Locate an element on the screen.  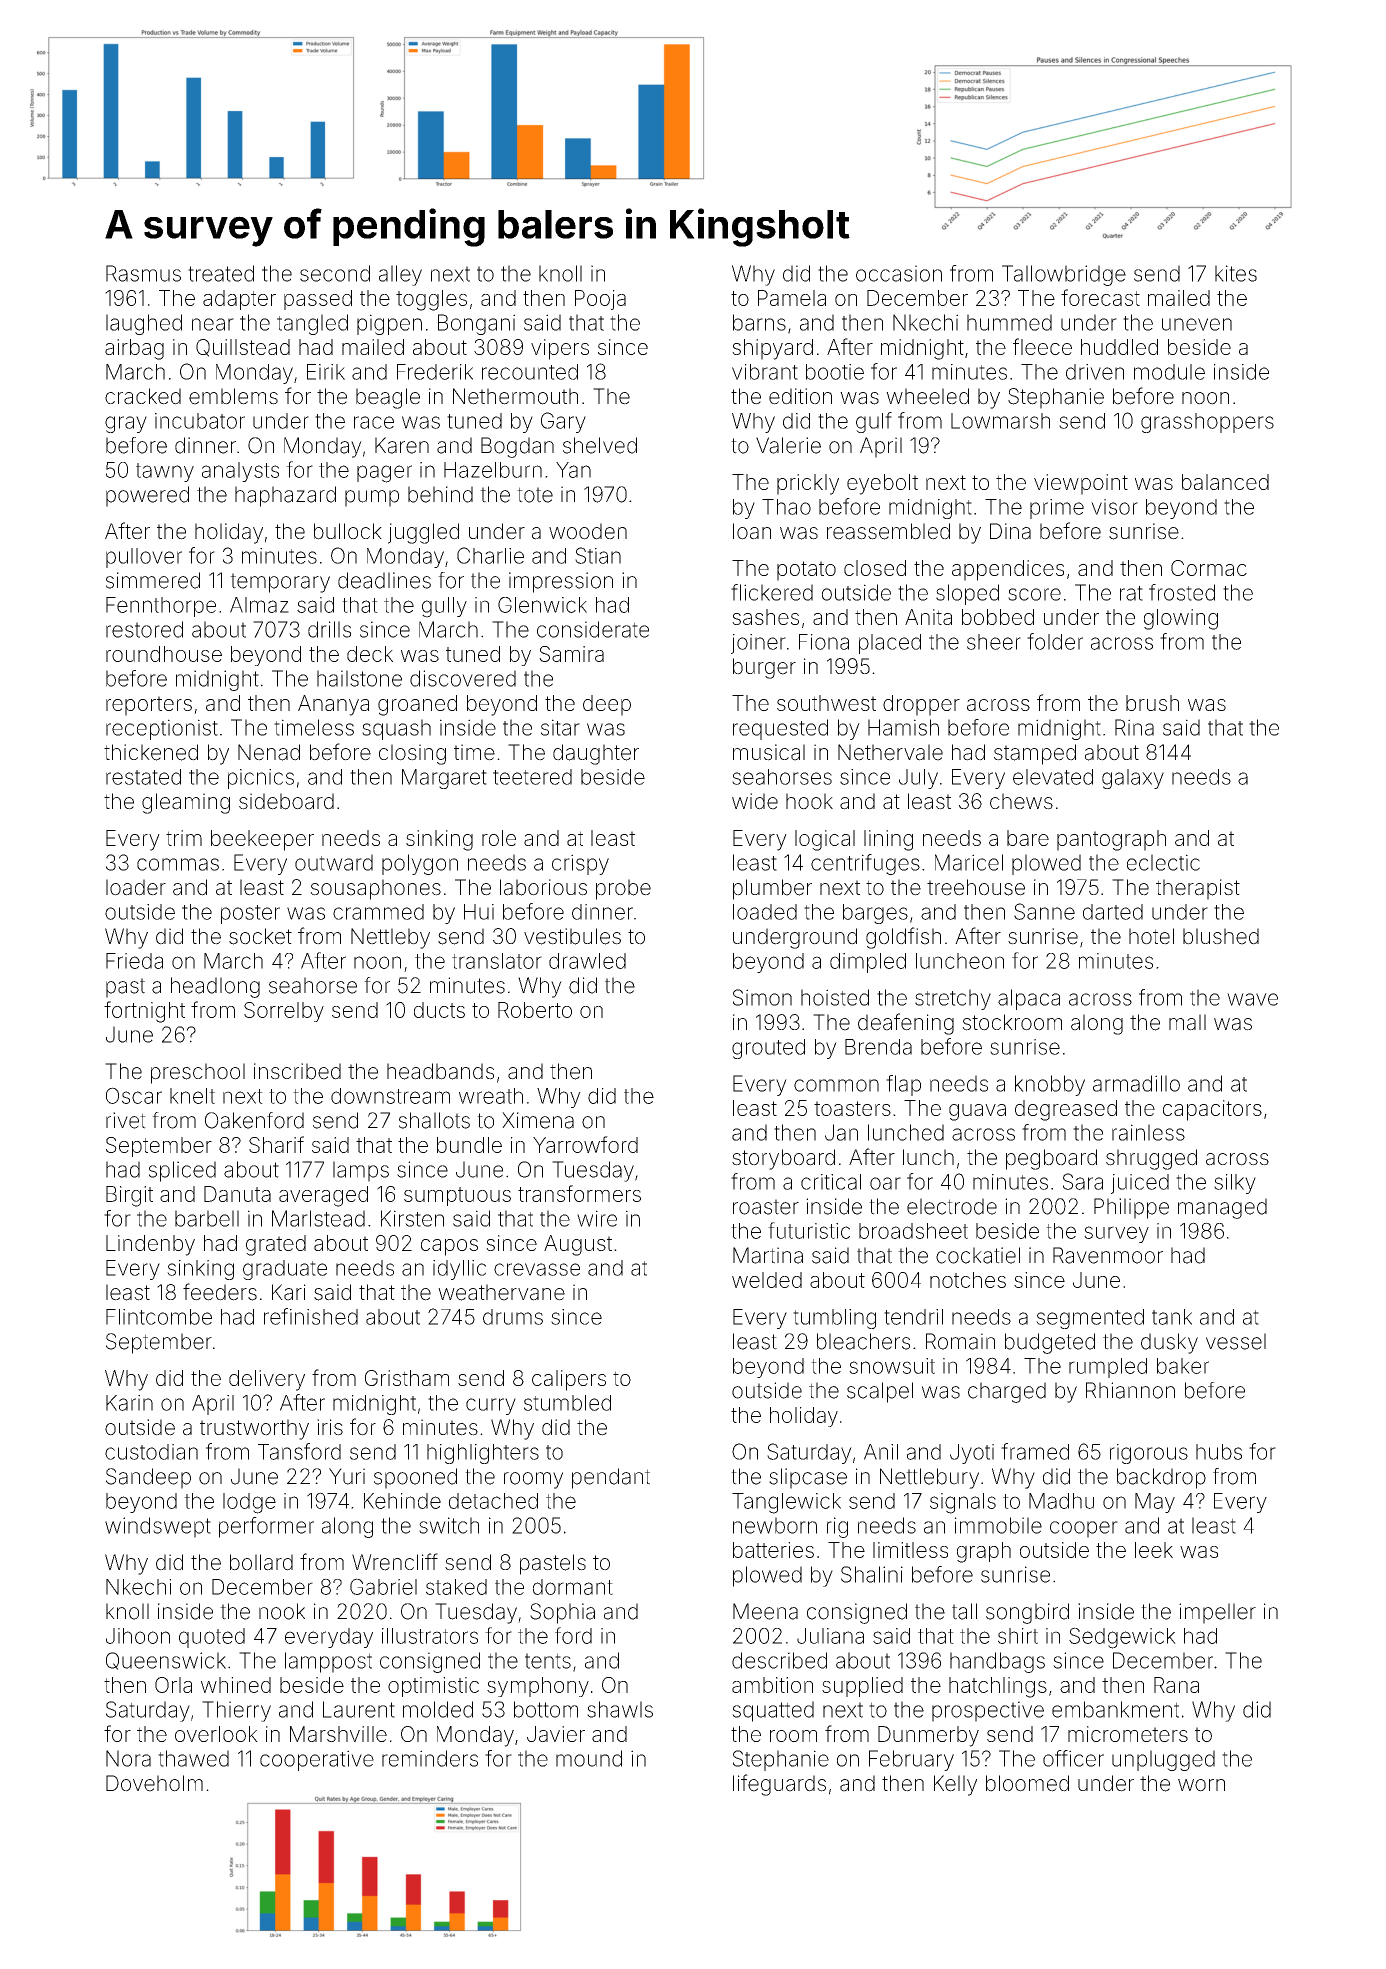
kites is located at coordinates (1236, 273).
